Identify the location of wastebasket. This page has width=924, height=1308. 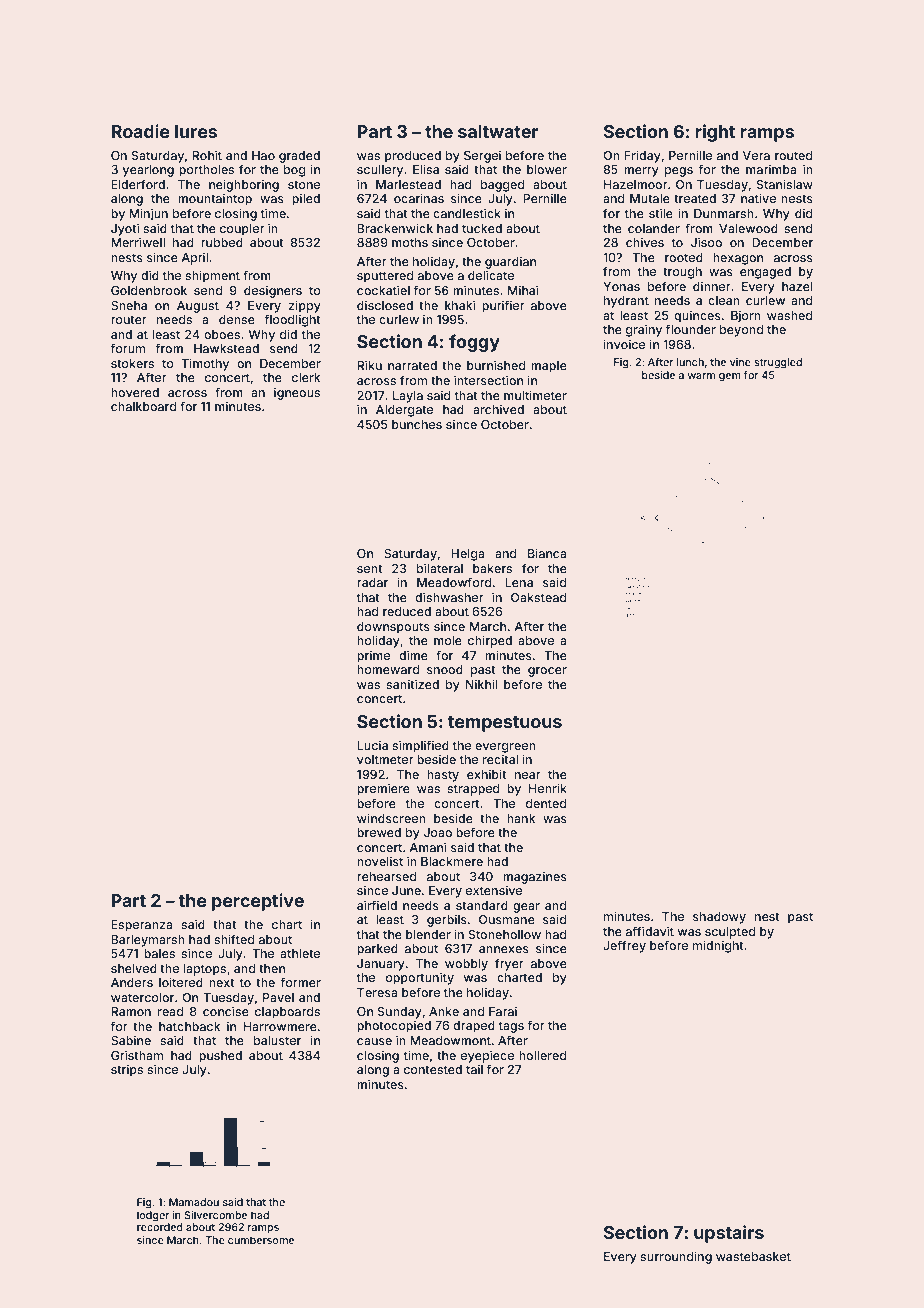
(753, 1256).
